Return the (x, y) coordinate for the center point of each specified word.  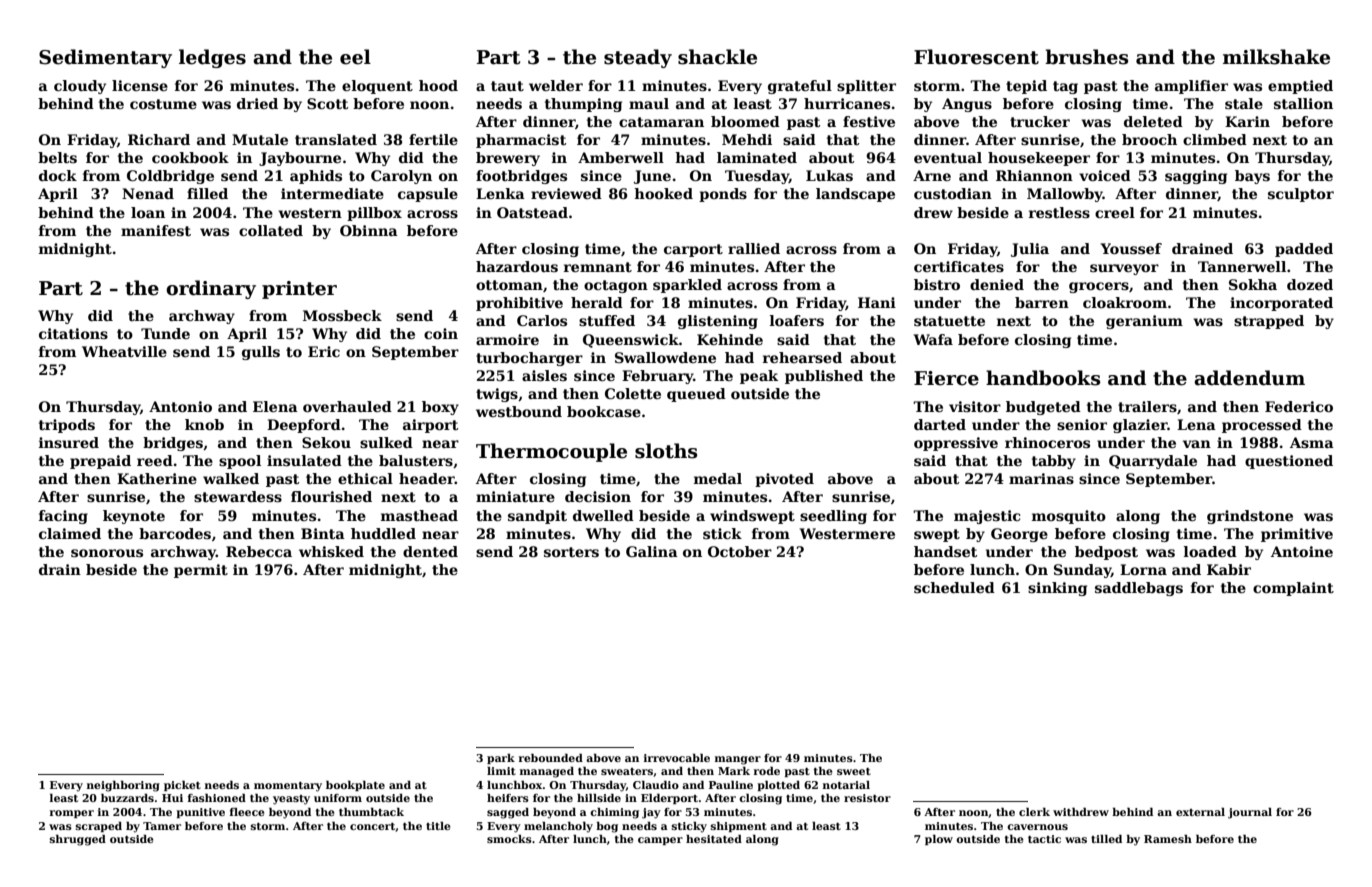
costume (163, 104)
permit (201, 571)
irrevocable (677, 758)
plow (939, 840)
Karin (1247, 121)
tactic (1044, 839)
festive (869, 121)
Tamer (162, 826)
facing (63, 517)
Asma (1312, 442)
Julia (1030, 250)
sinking (1057, 589)
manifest (156, 230)
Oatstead (532, 212)
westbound (519, 411)
